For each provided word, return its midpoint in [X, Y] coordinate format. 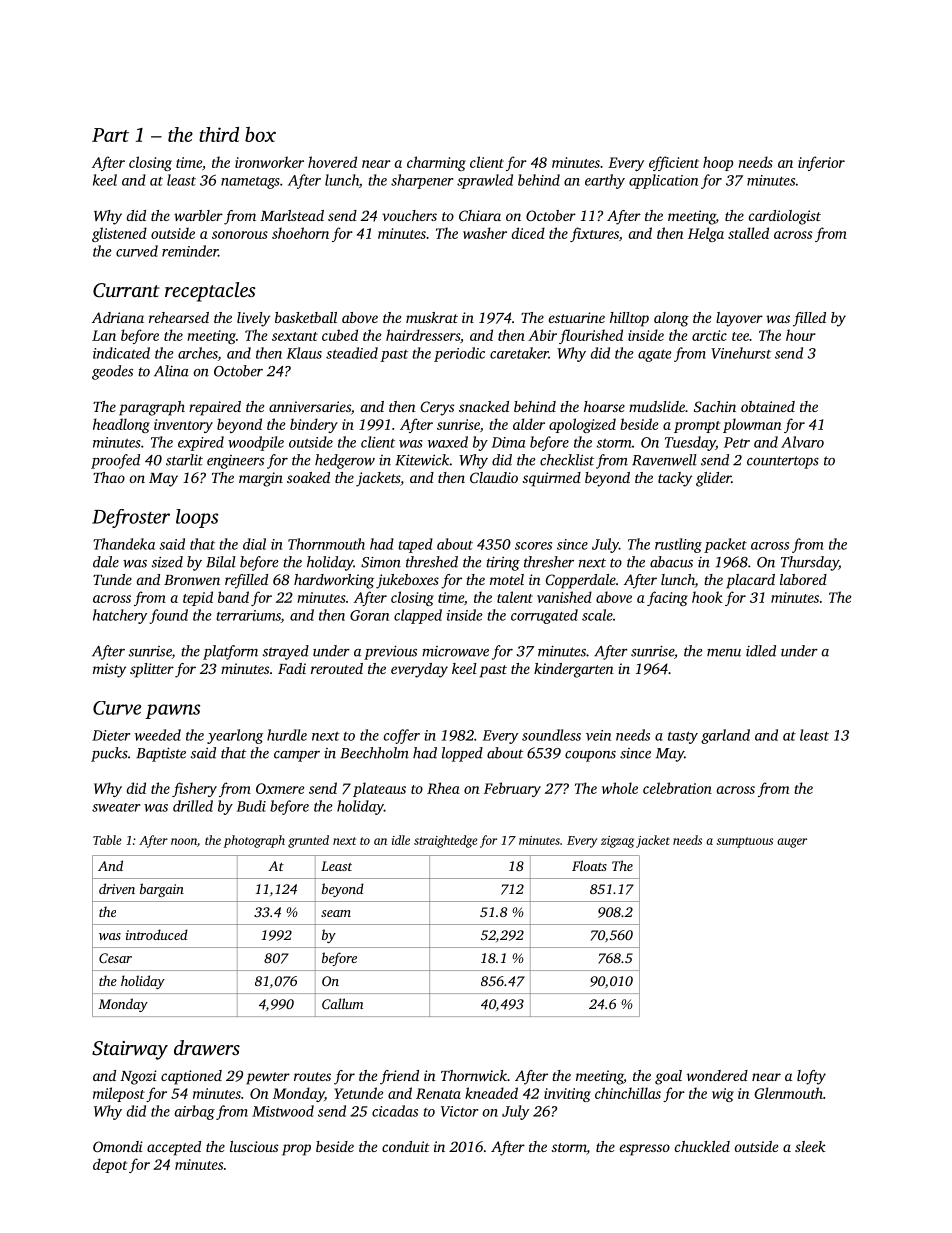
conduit [406, 1146]
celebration [677, 788]
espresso [645, 1150]
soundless [551, 735]
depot [110, 1165]
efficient [674, 163]
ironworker [269, 162]
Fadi [292, 668]
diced [528, 233]
